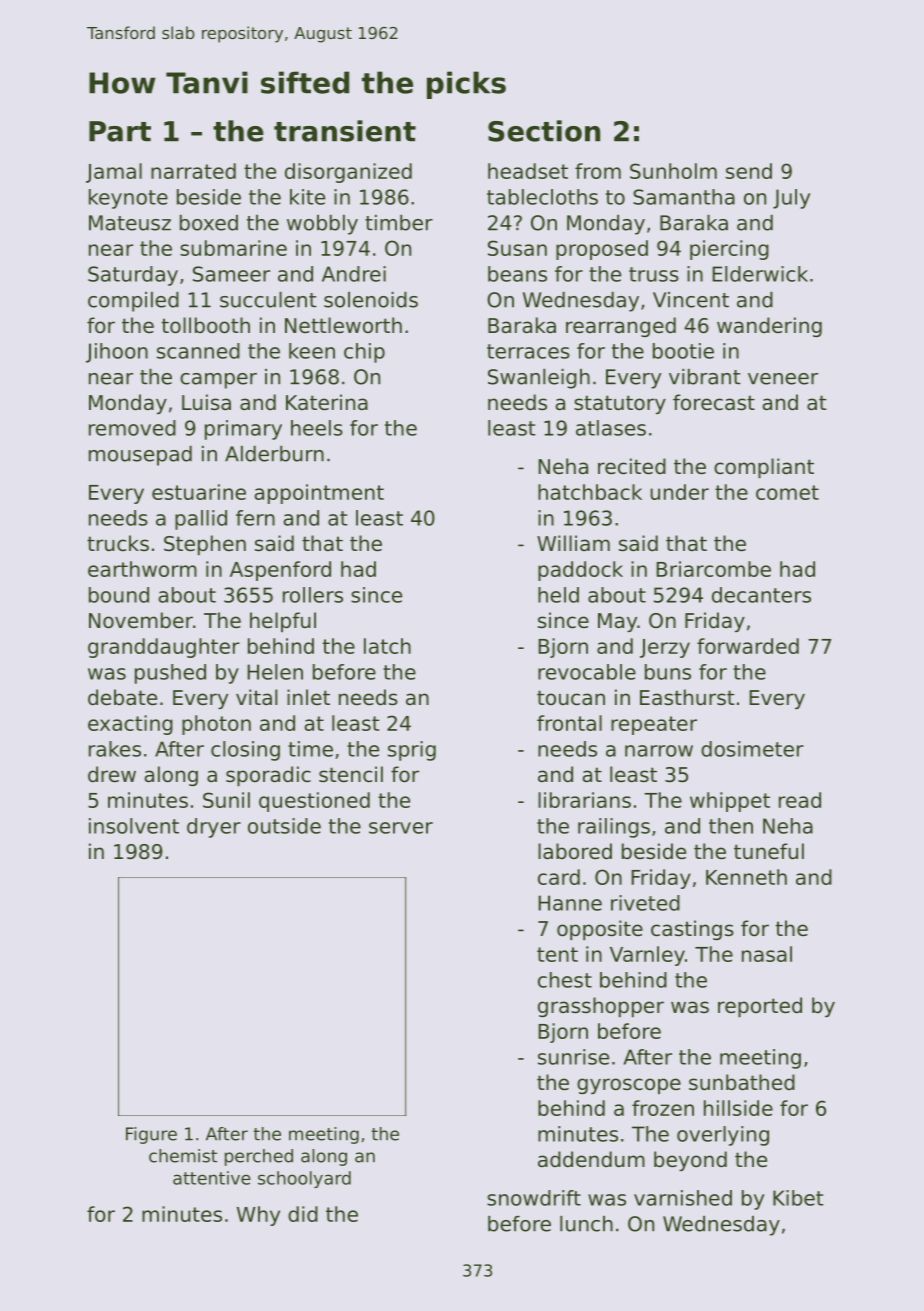  I want to click on chip, so click(364, 353).
